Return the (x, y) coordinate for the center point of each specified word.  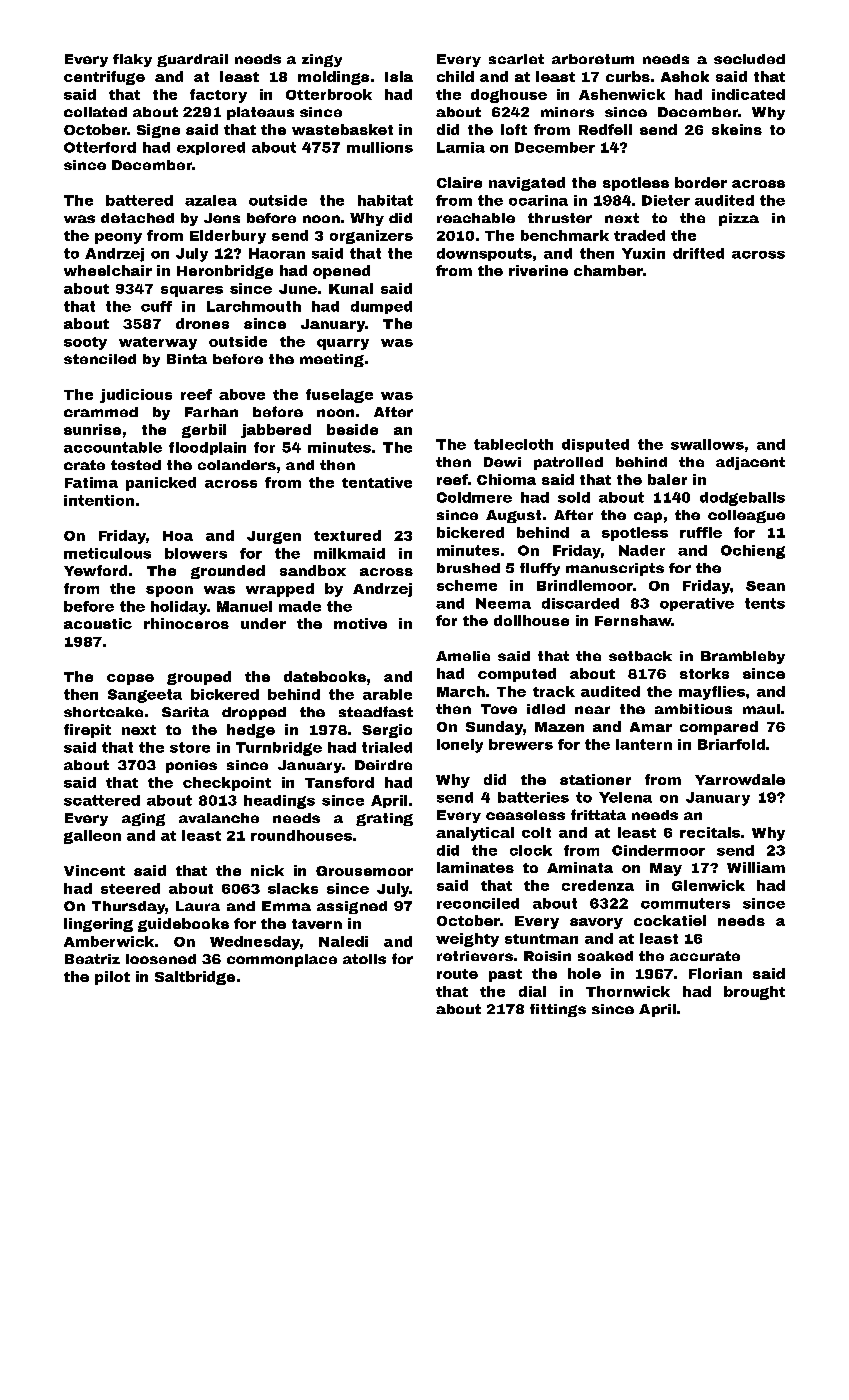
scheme (467, 585)
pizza (739, 219)
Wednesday (255, 943)
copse (130, 679)
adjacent (750, 463)
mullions (380, 147)
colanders (237, 465)
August (513, 516)
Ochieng (753, 552)
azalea (211, 200)
